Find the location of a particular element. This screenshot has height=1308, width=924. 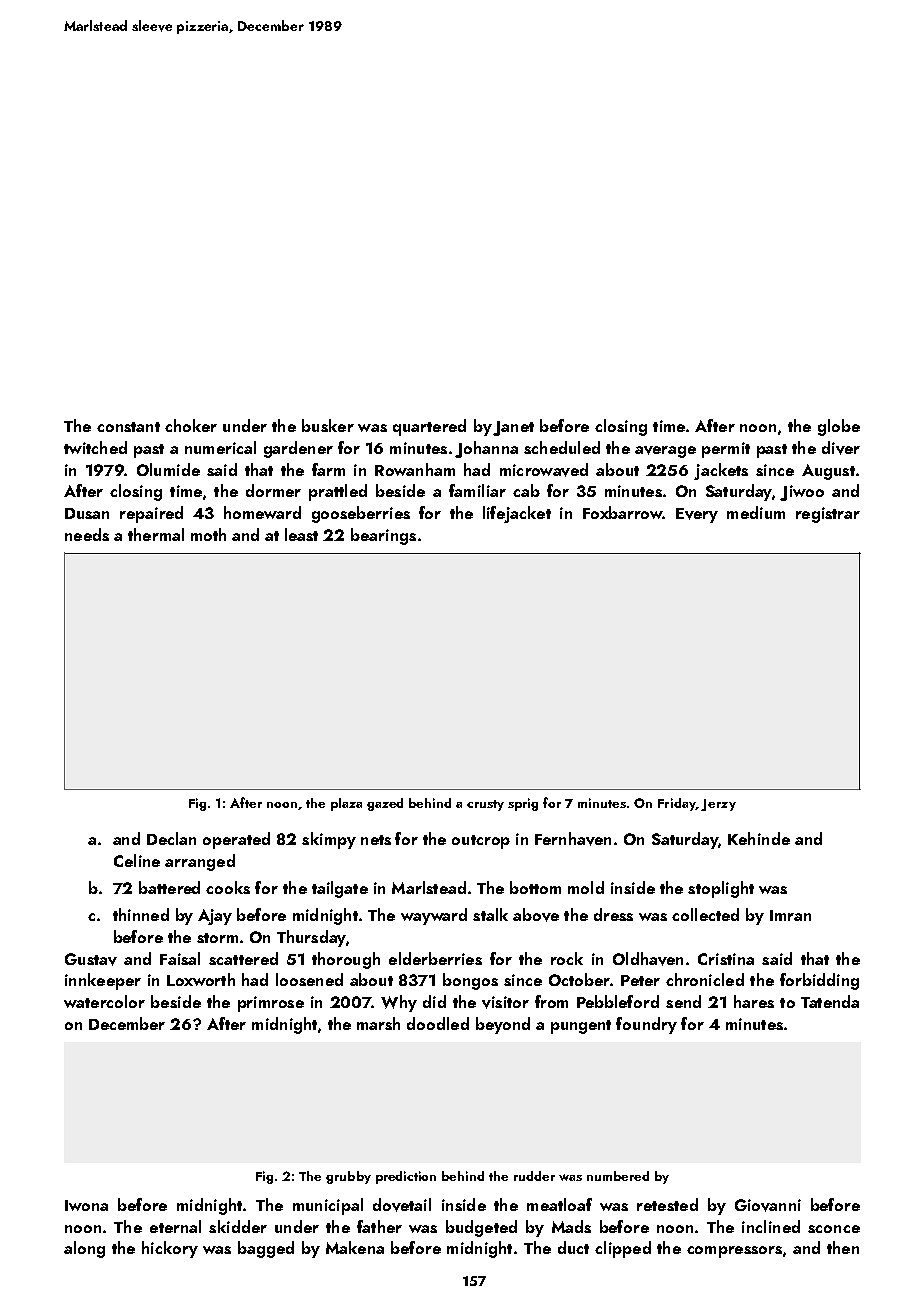

needs is located at coordinates (87, 534).
